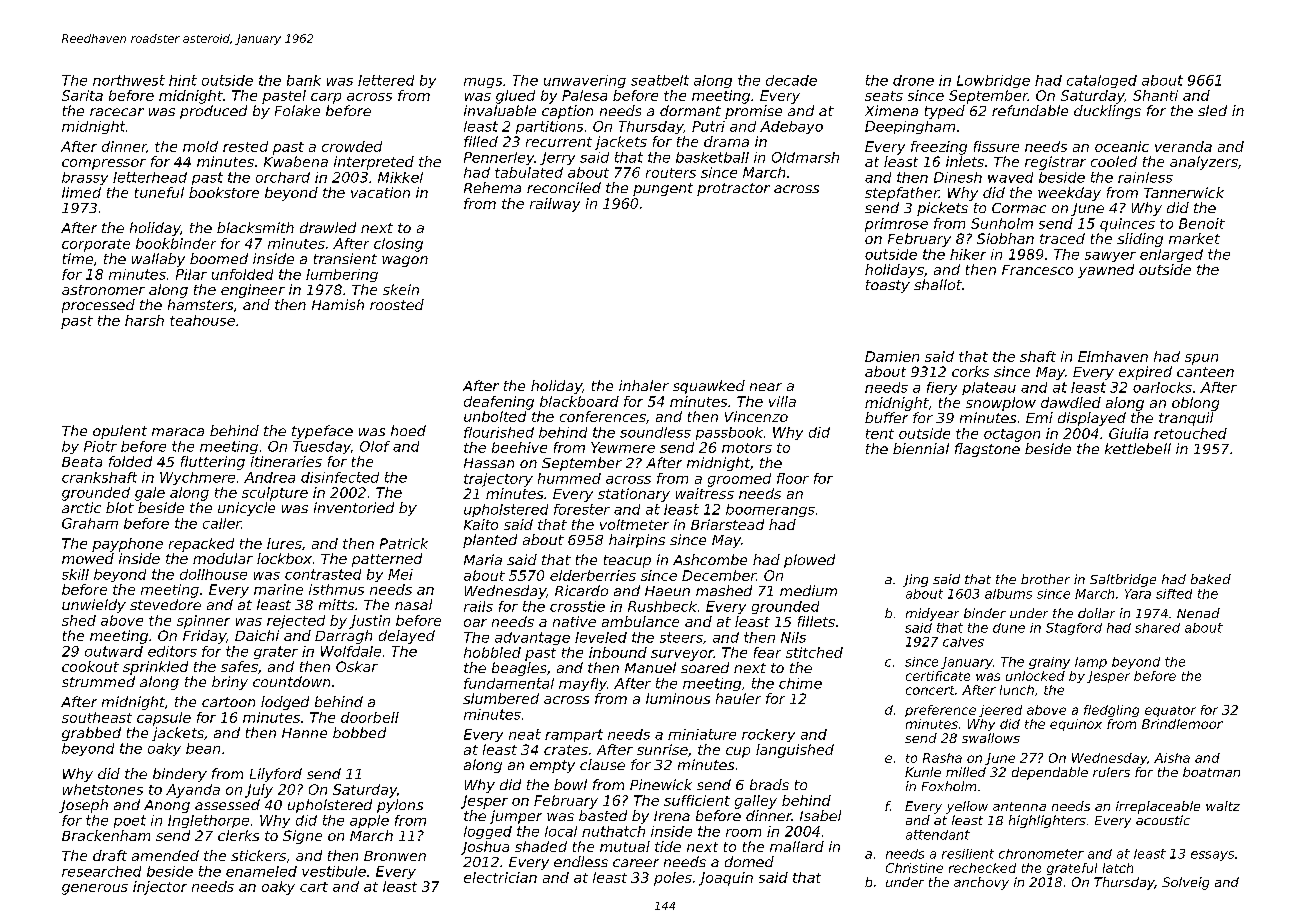  What do you see at coordinates (1047, 821) in the image?
I see `highlighters` at bounding box center [1047, 821].
